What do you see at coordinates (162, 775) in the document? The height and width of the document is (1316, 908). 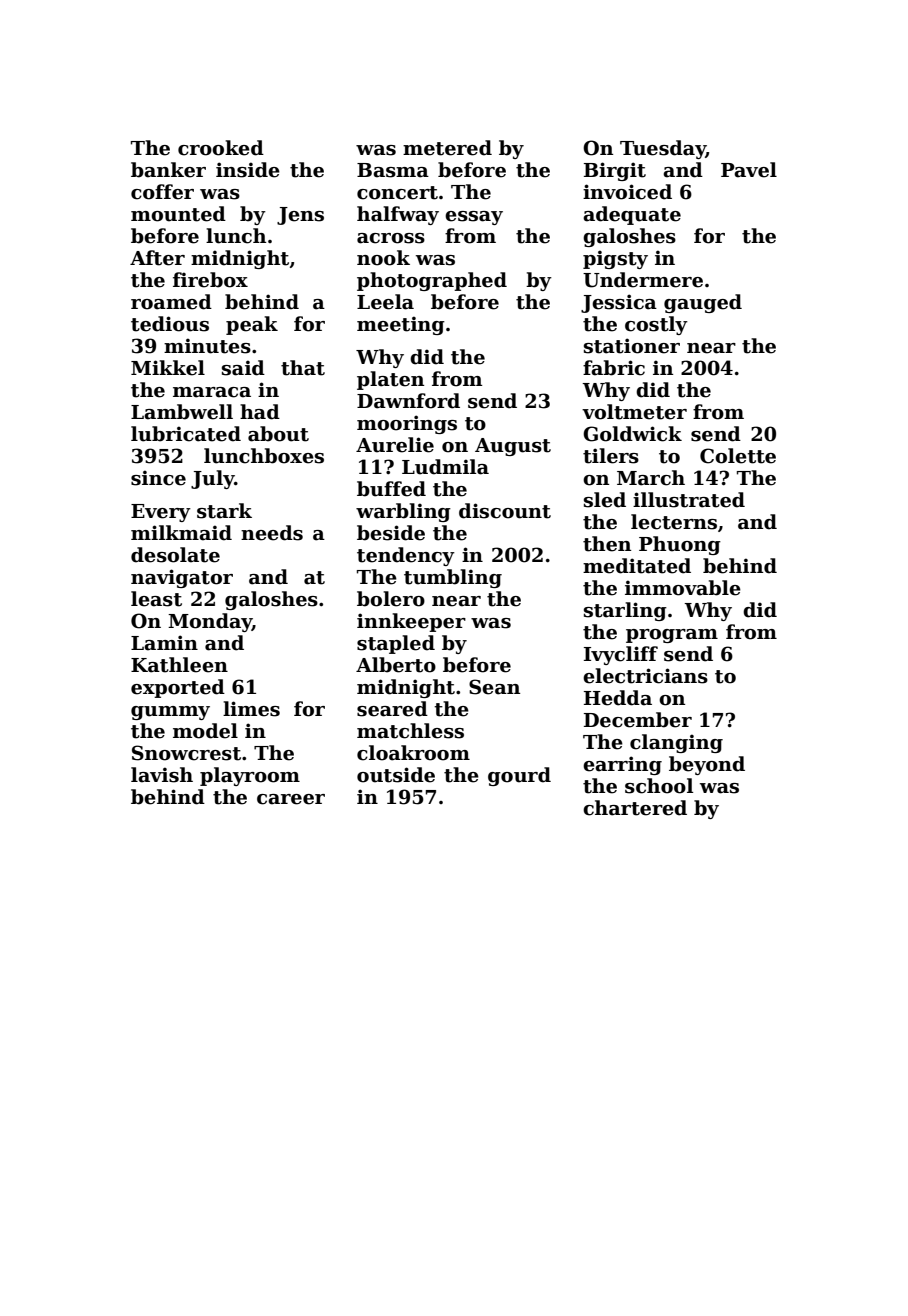 I see `lavish` at bounding box center [162, 775].
